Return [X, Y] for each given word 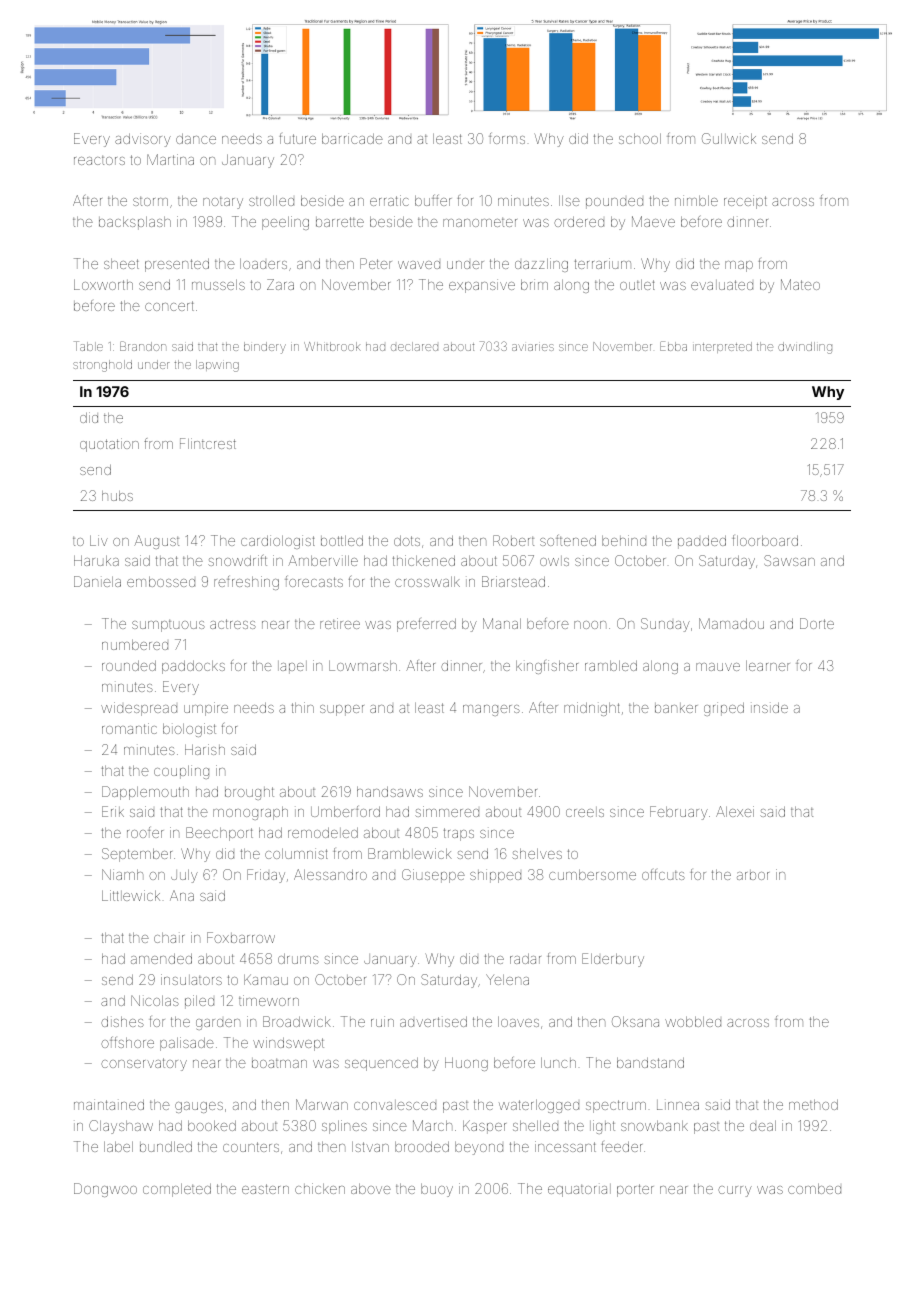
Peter [376, 263]
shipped [495, 876]
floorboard [765, 540]
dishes [122, 1021]
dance [196, 138]
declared [414, 346]
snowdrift [237, 560]
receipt [745, 202]
